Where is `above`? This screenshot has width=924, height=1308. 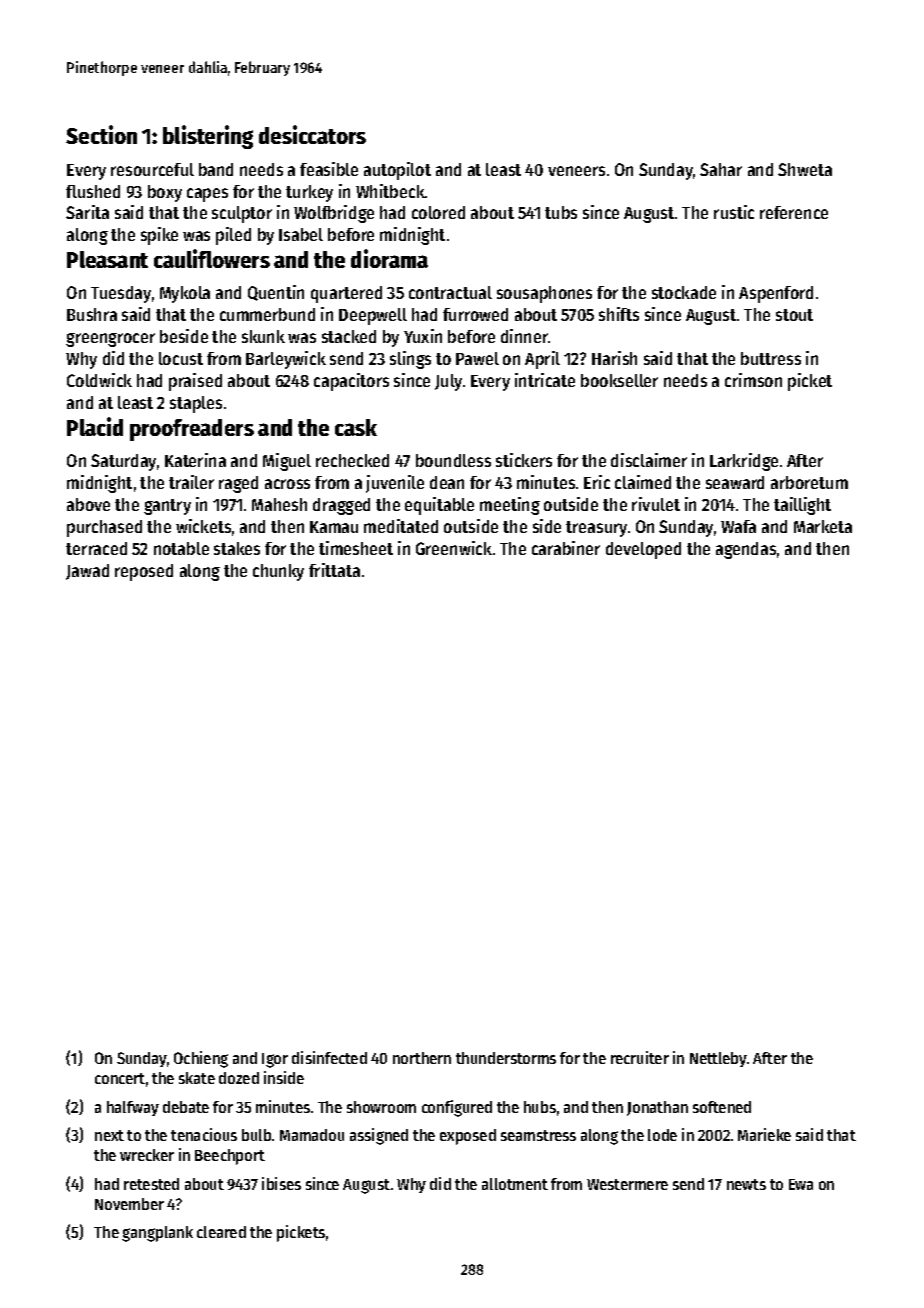 above is located at coordinates (88, 504).
